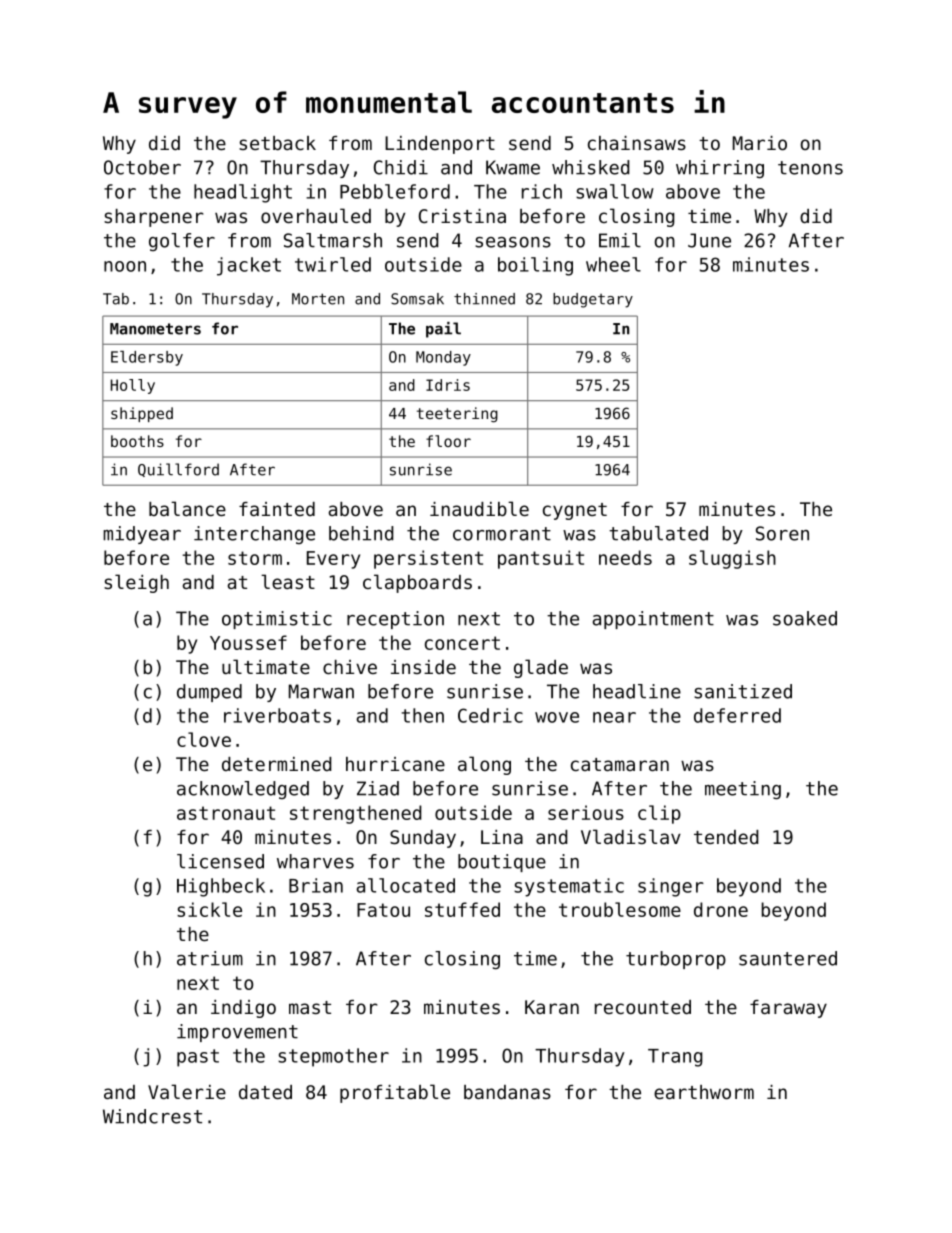 The width and height of the document is (952, 1233). What do you see at coordinates (383, 910) in the document?
I see `Fatou` at bounding box center [383, 910].
